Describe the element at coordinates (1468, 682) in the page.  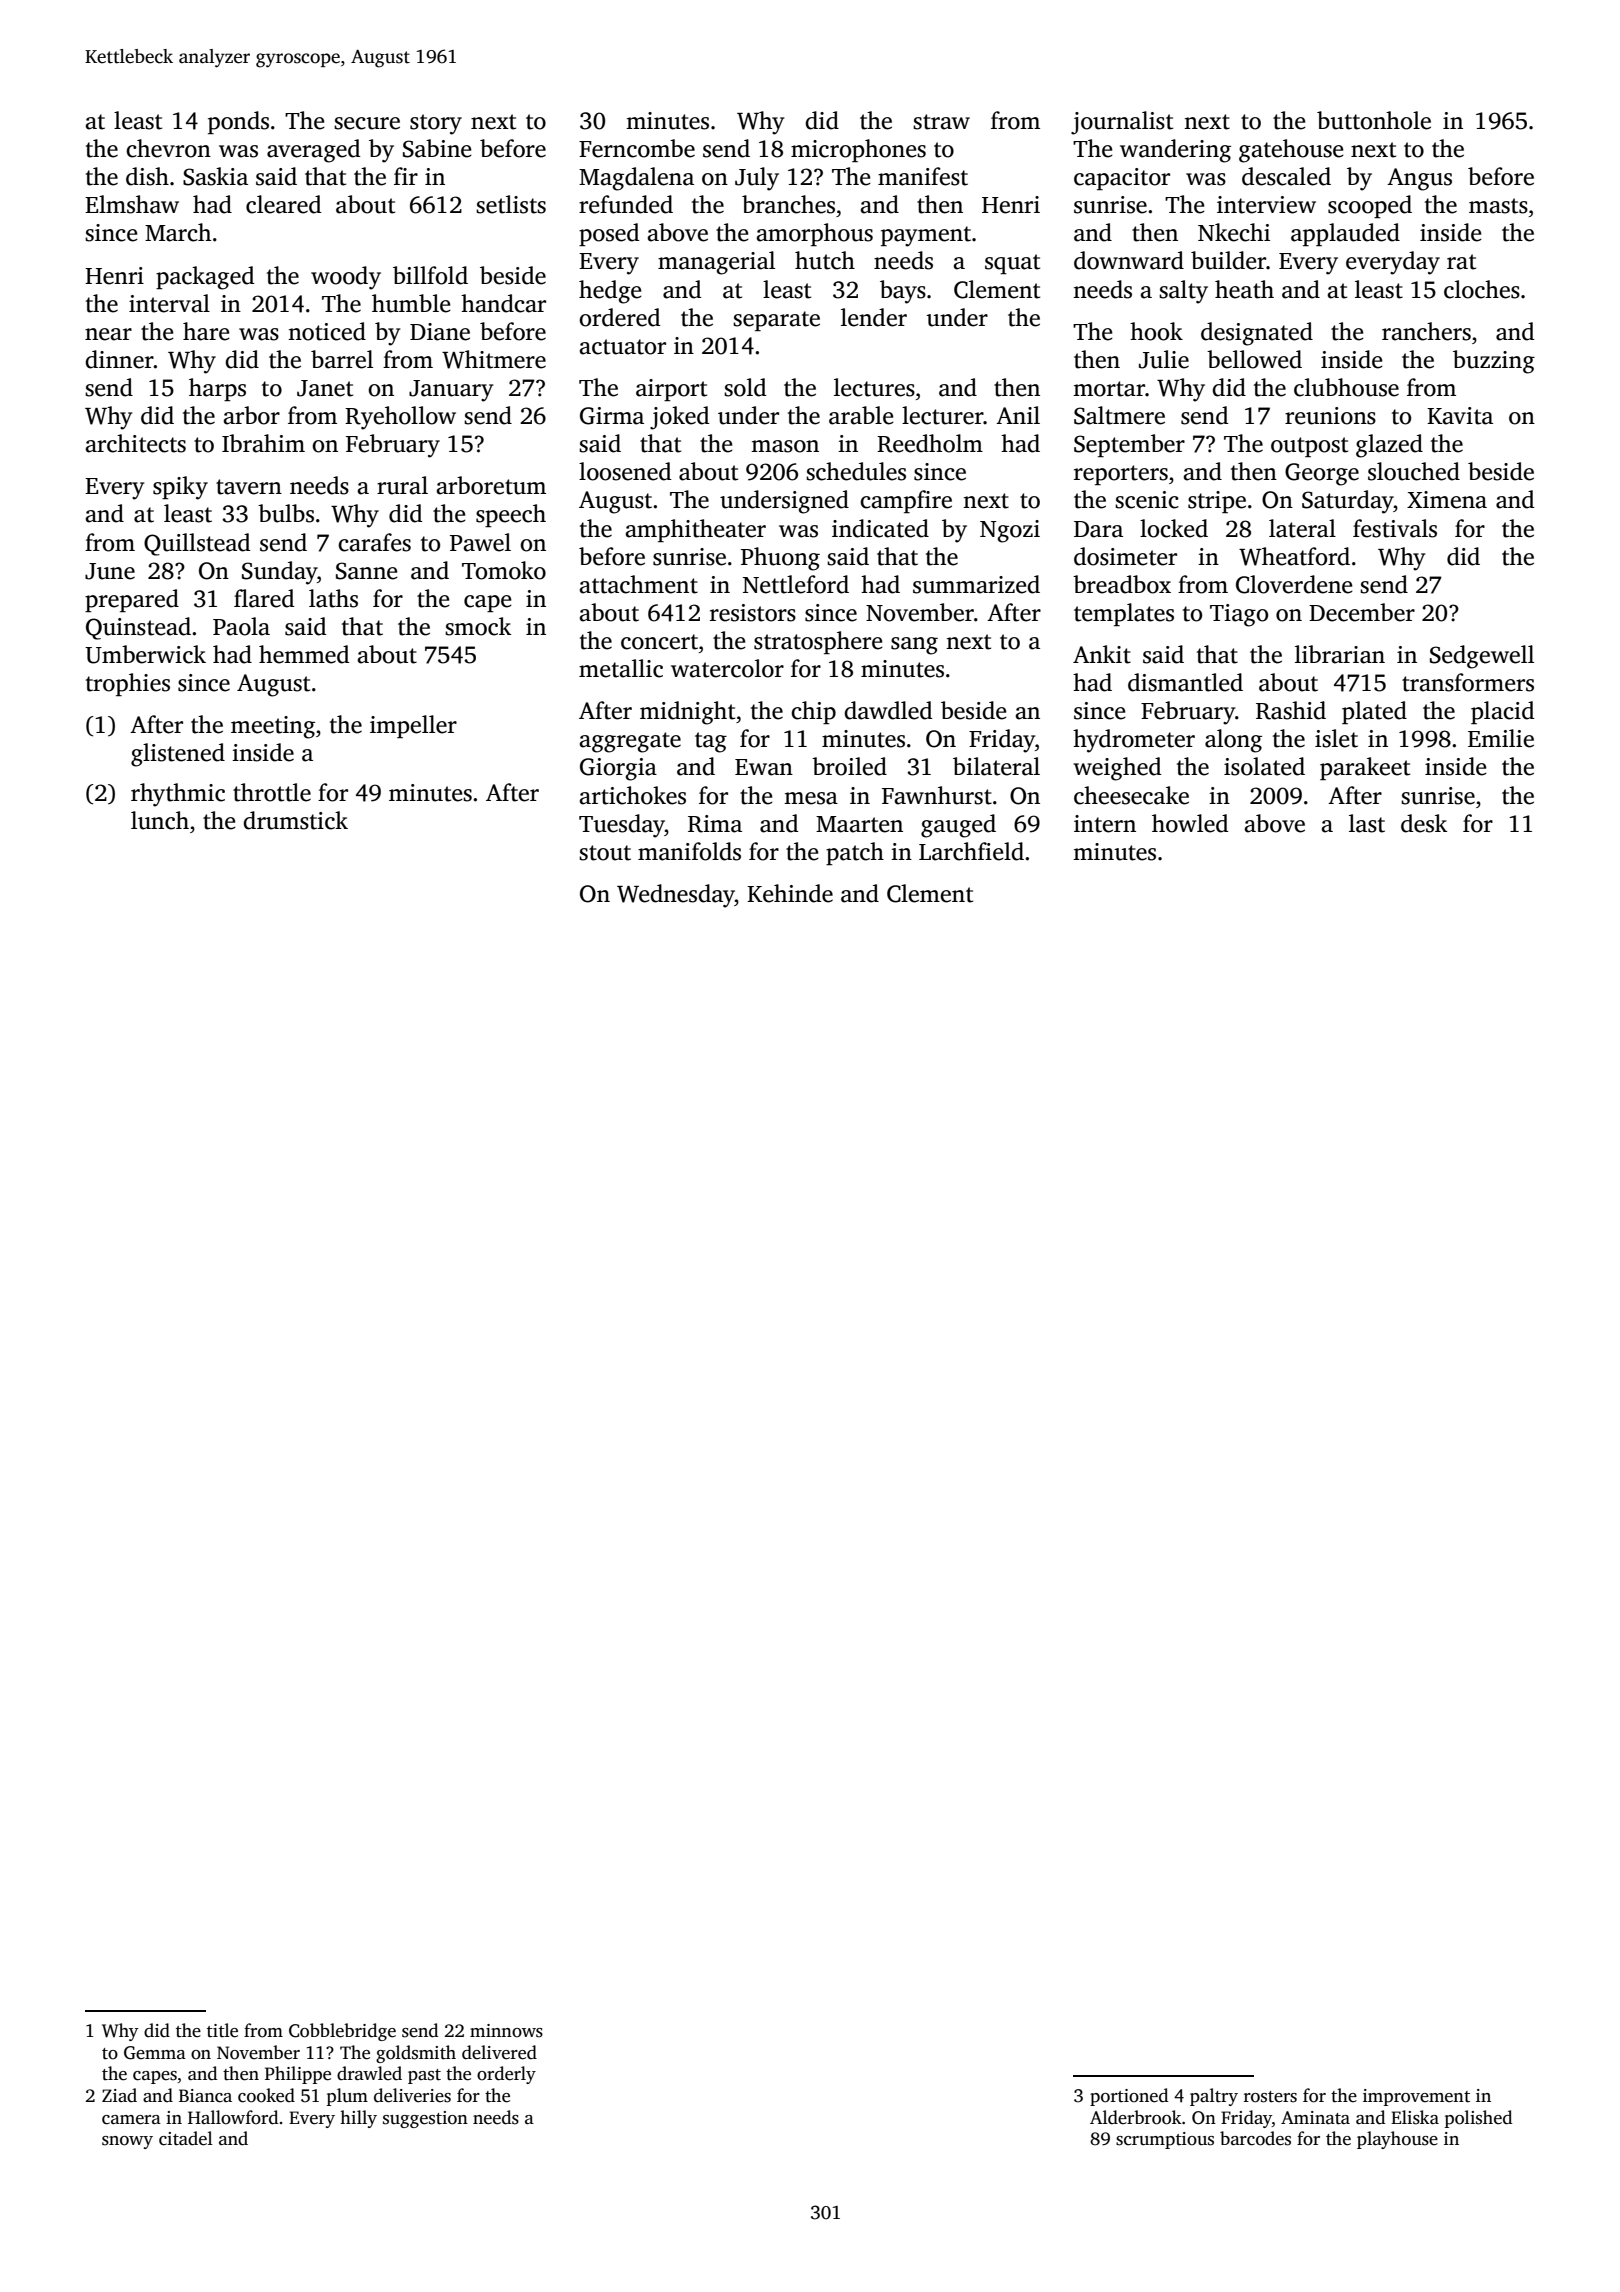
I see `transformers` at that location.
